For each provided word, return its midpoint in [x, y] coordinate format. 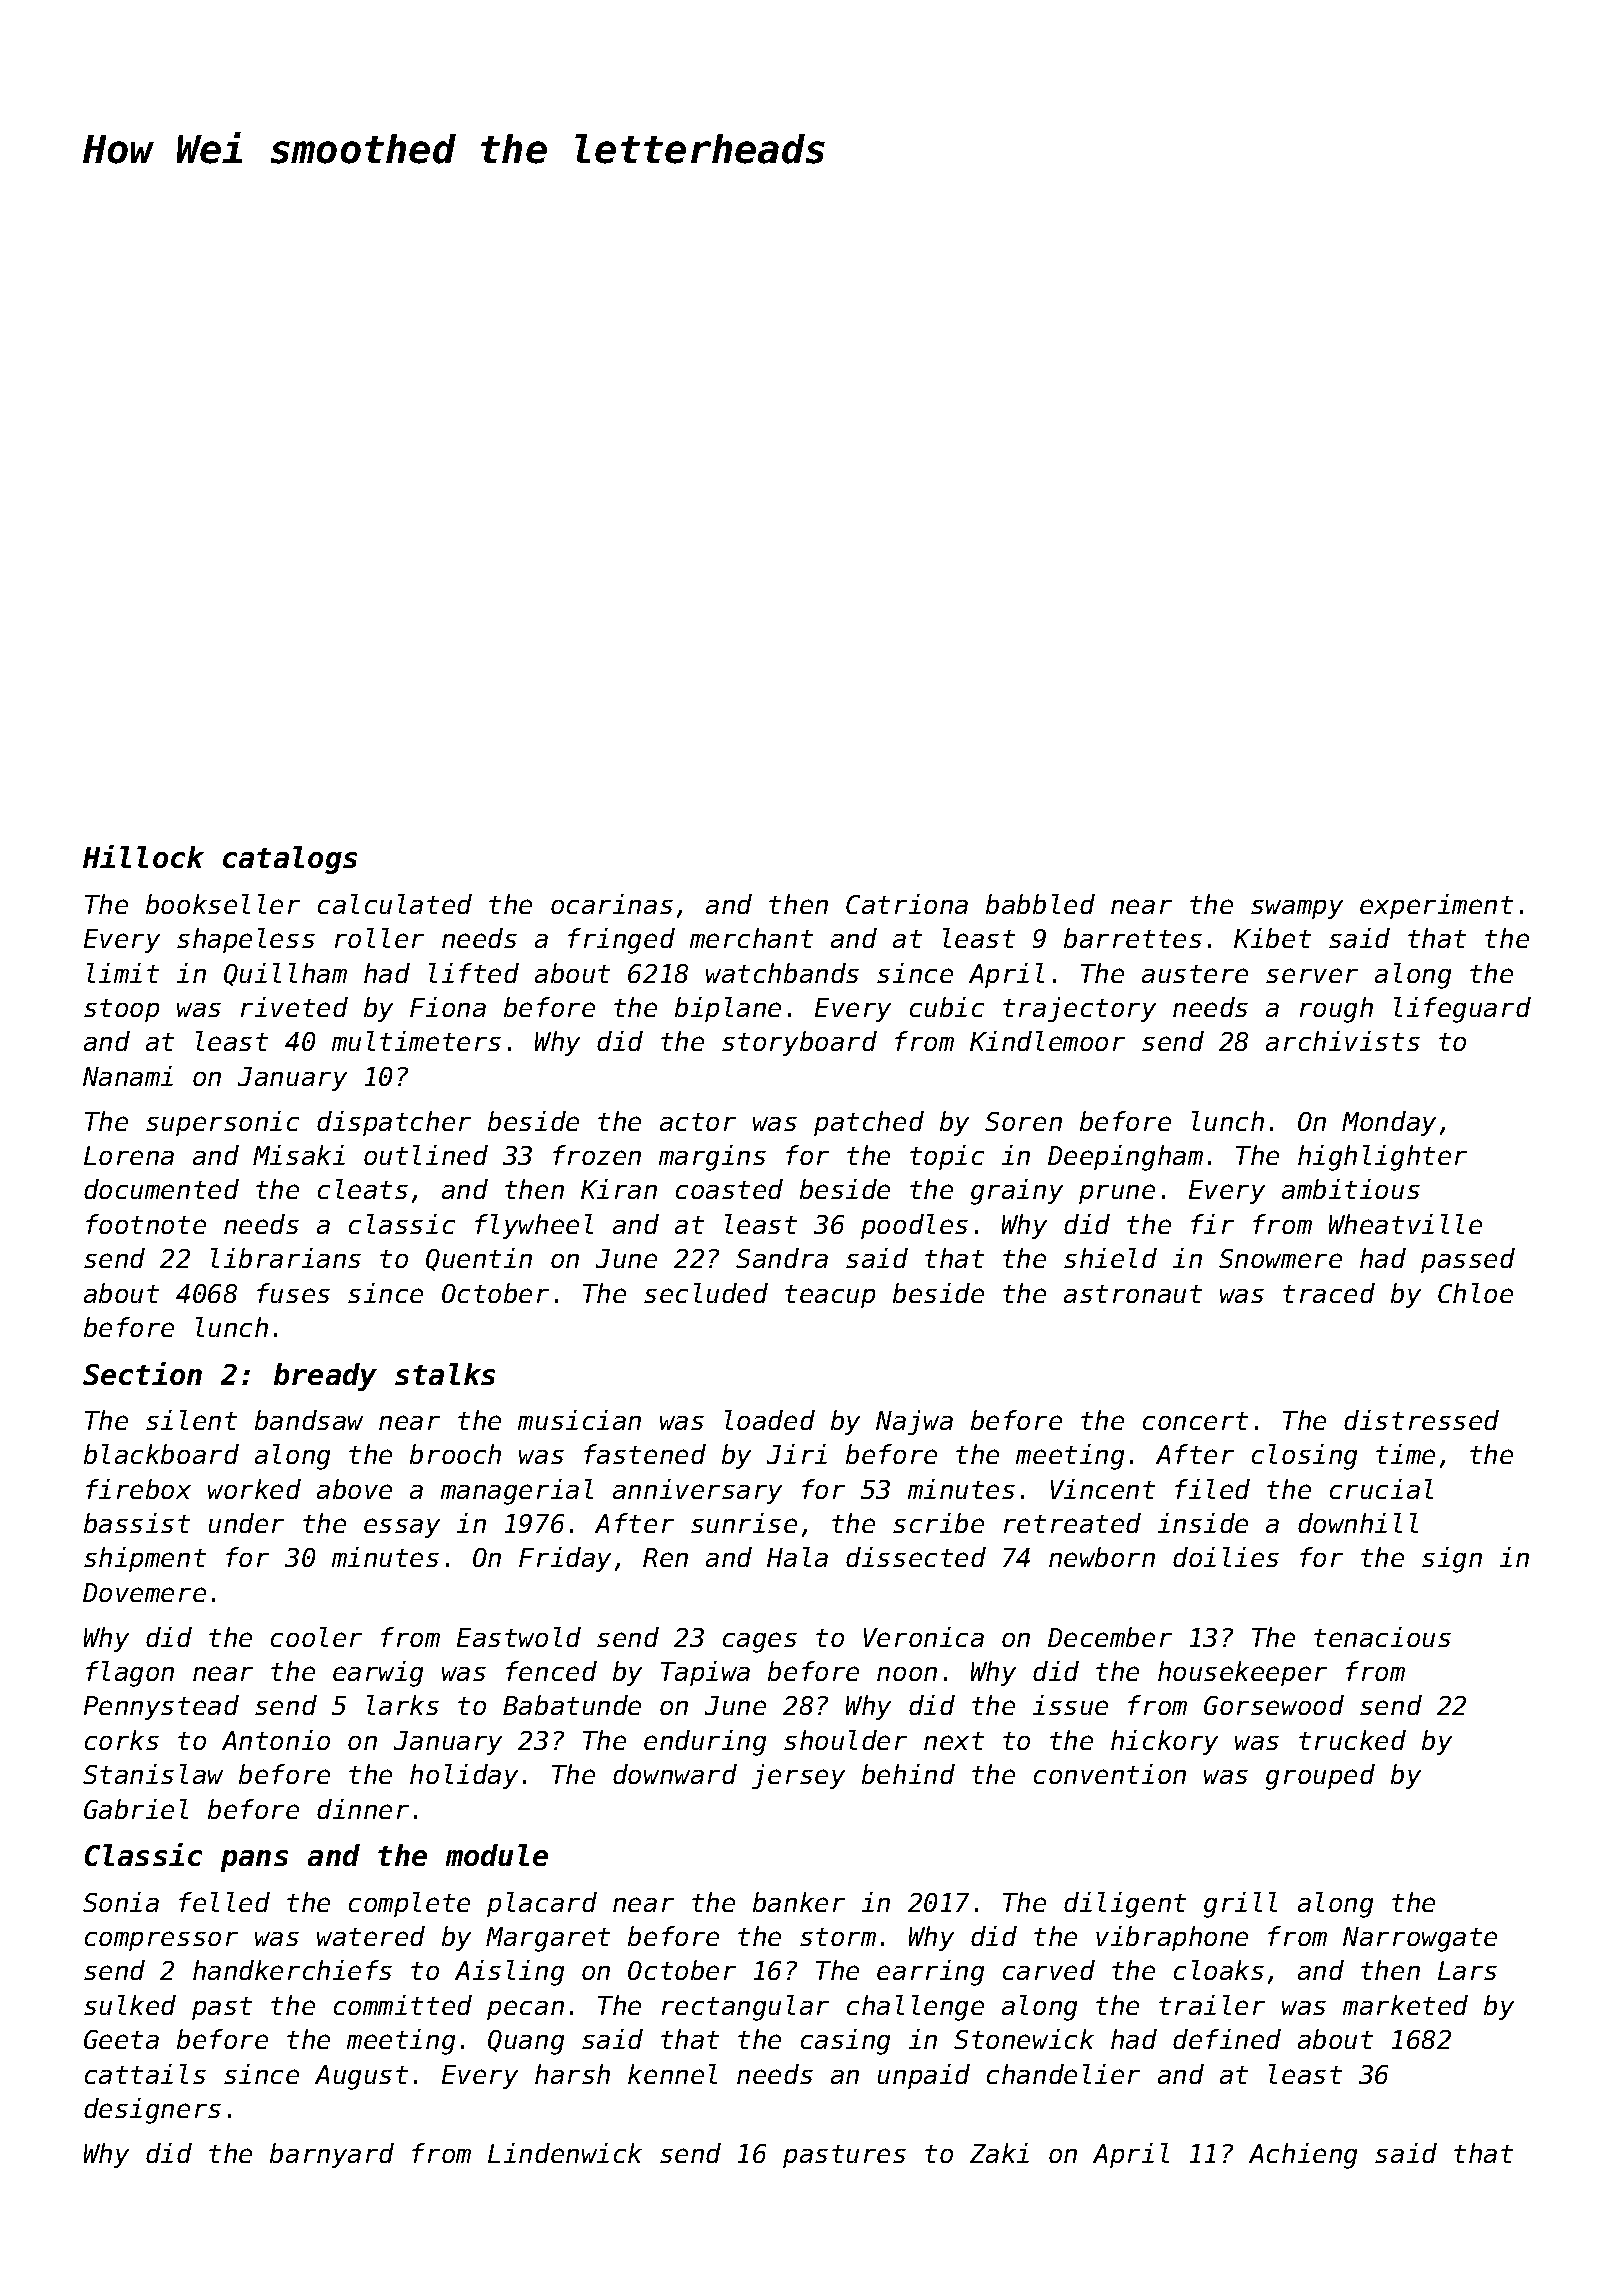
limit [123, 973]
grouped [1320, 1777]
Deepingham [1125, 1158]
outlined [426, 1155]
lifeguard [1462, 1010]
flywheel [534, 1226]
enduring [705, 1743]
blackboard [161, 1454]
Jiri [797, 1454]
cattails [145, 2074]
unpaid [924, 2076]
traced [1329, 1293]
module [497, 1855]
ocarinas [612, 904]
